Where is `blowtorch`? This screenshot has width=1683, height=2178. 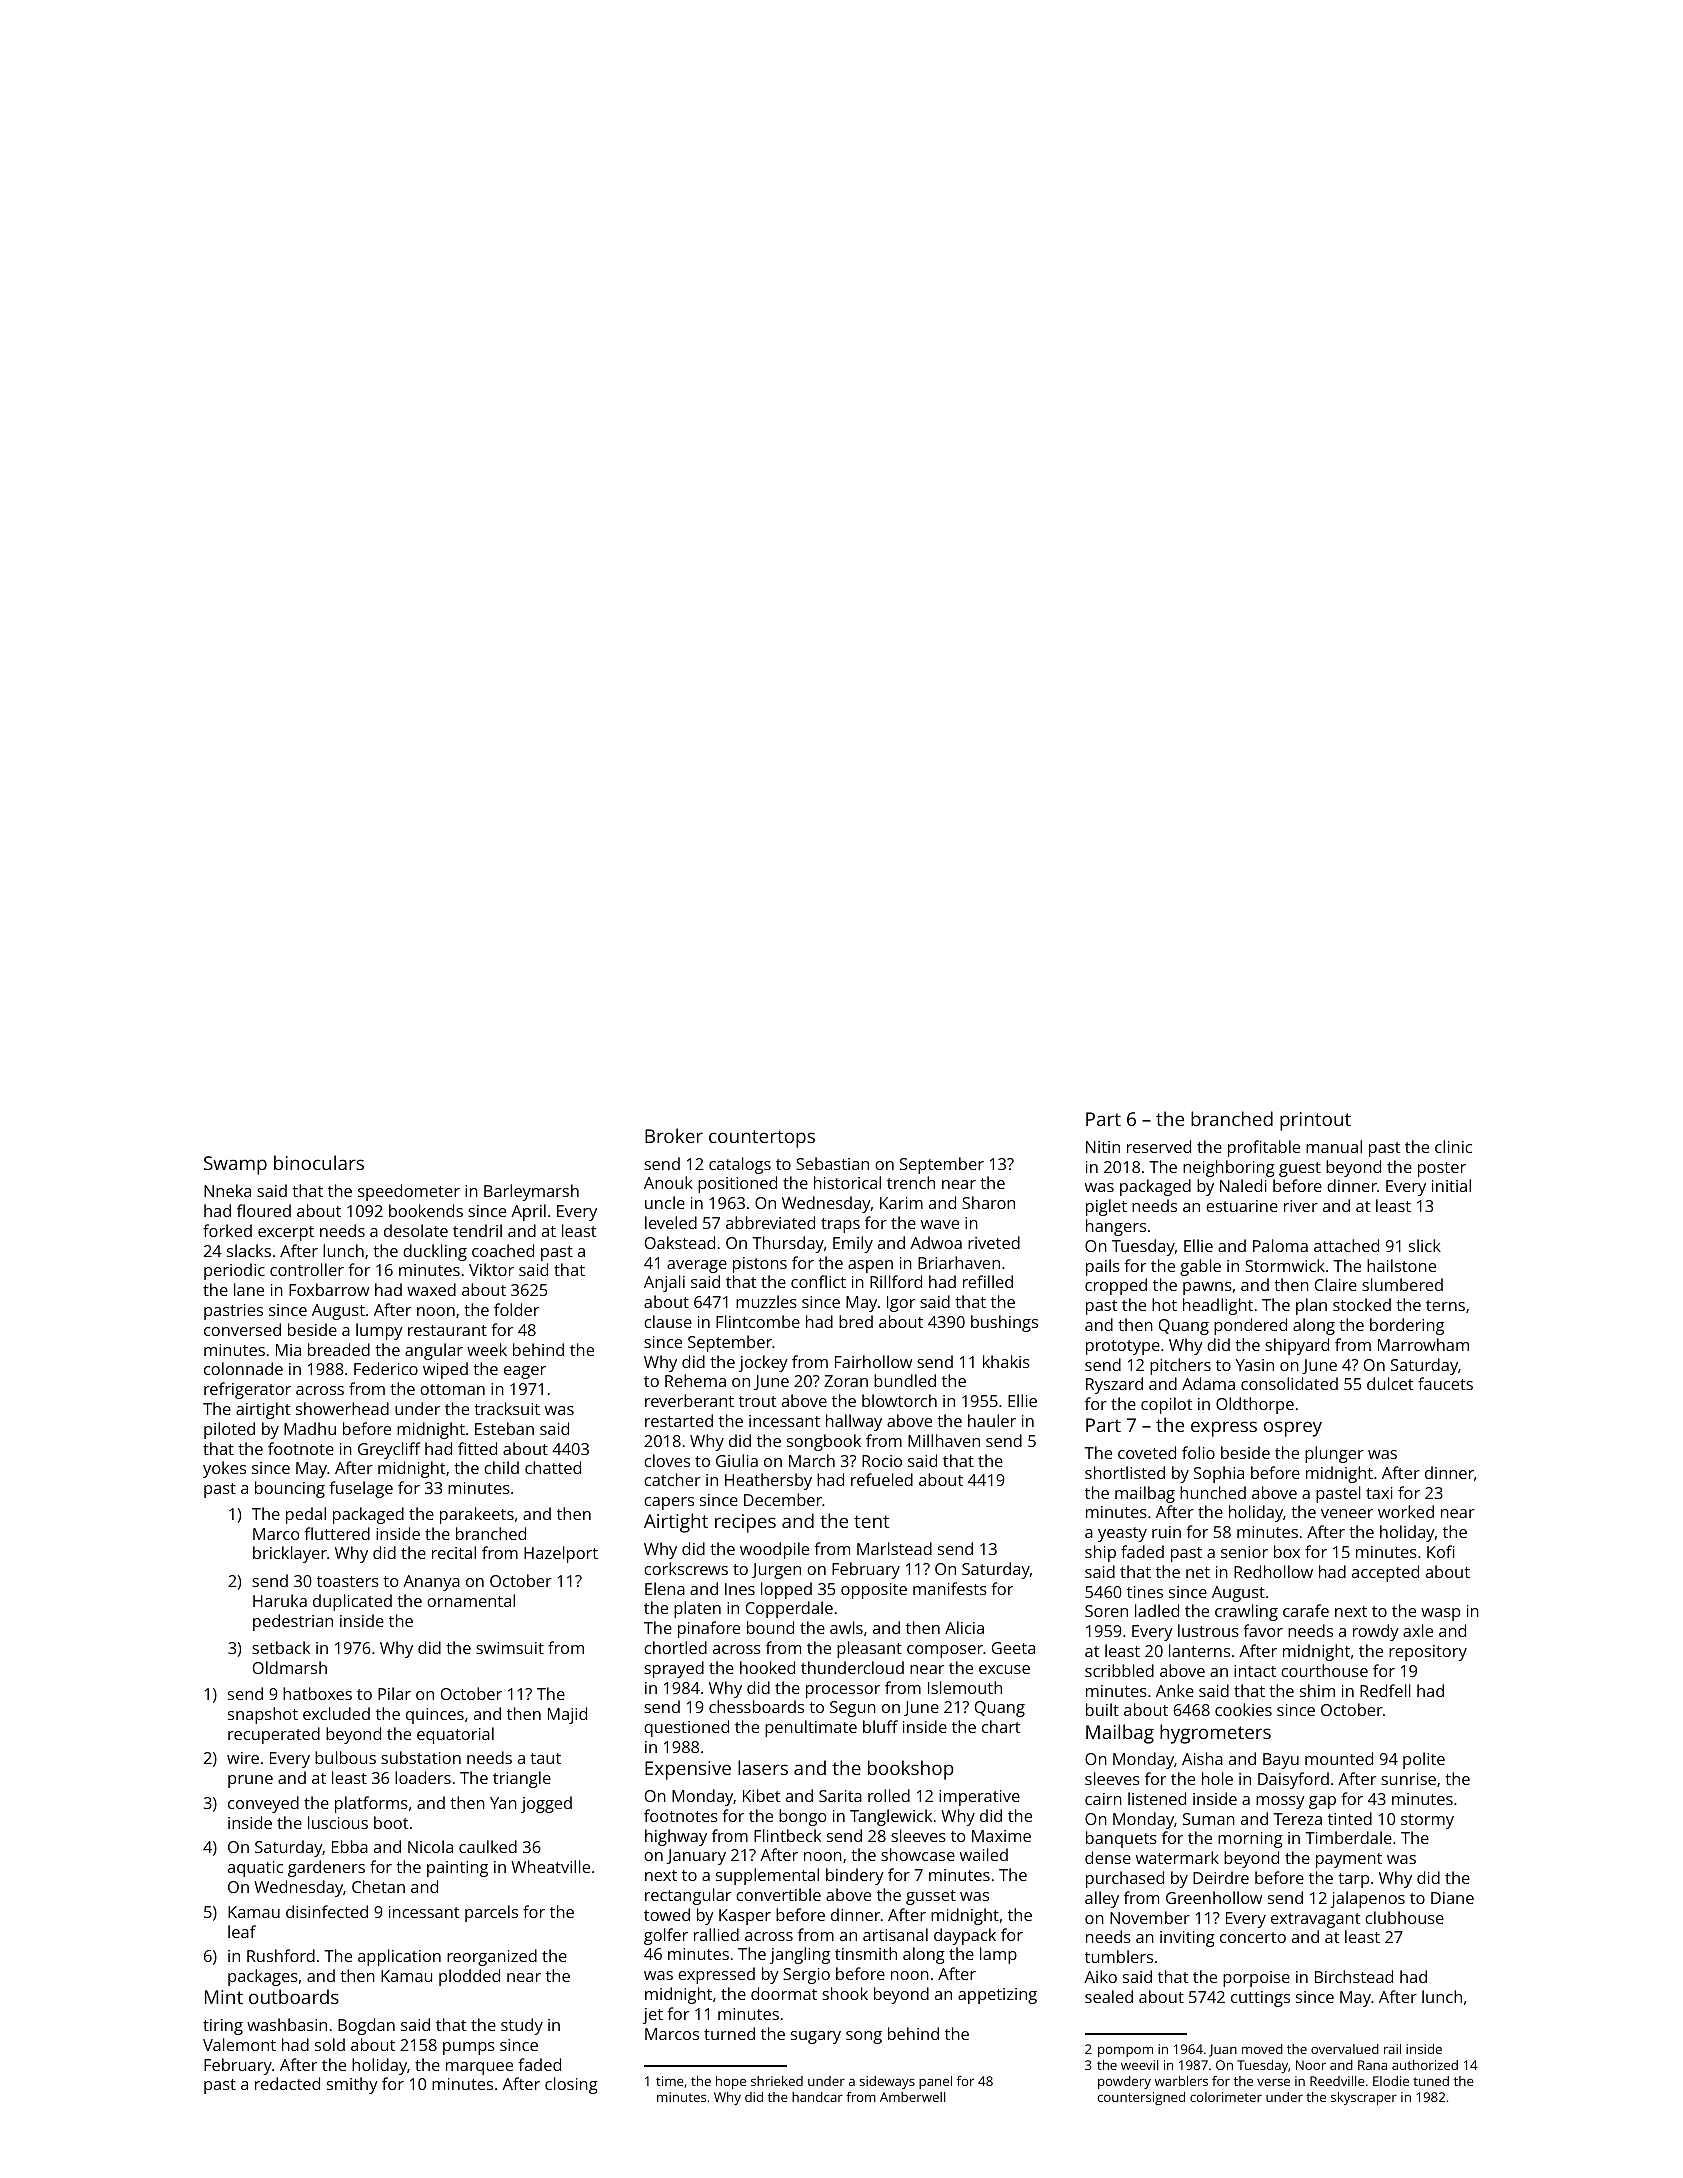
blowtorch is located at coordinates (899, 1400).
